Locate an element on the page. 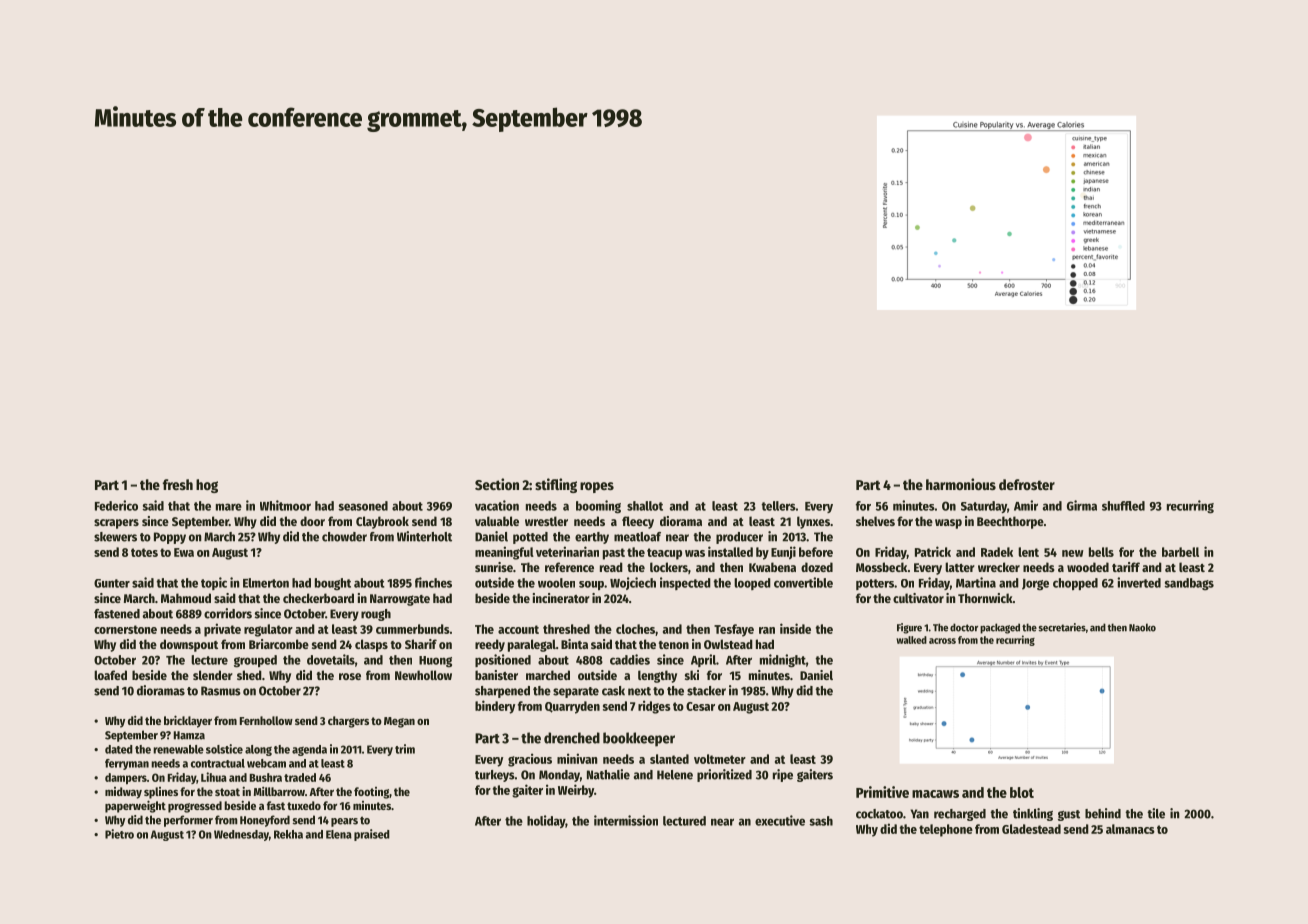 Image resolution: width=1308 pixels, height=924 pixels. telephone is located at coordinates (946, 830).
